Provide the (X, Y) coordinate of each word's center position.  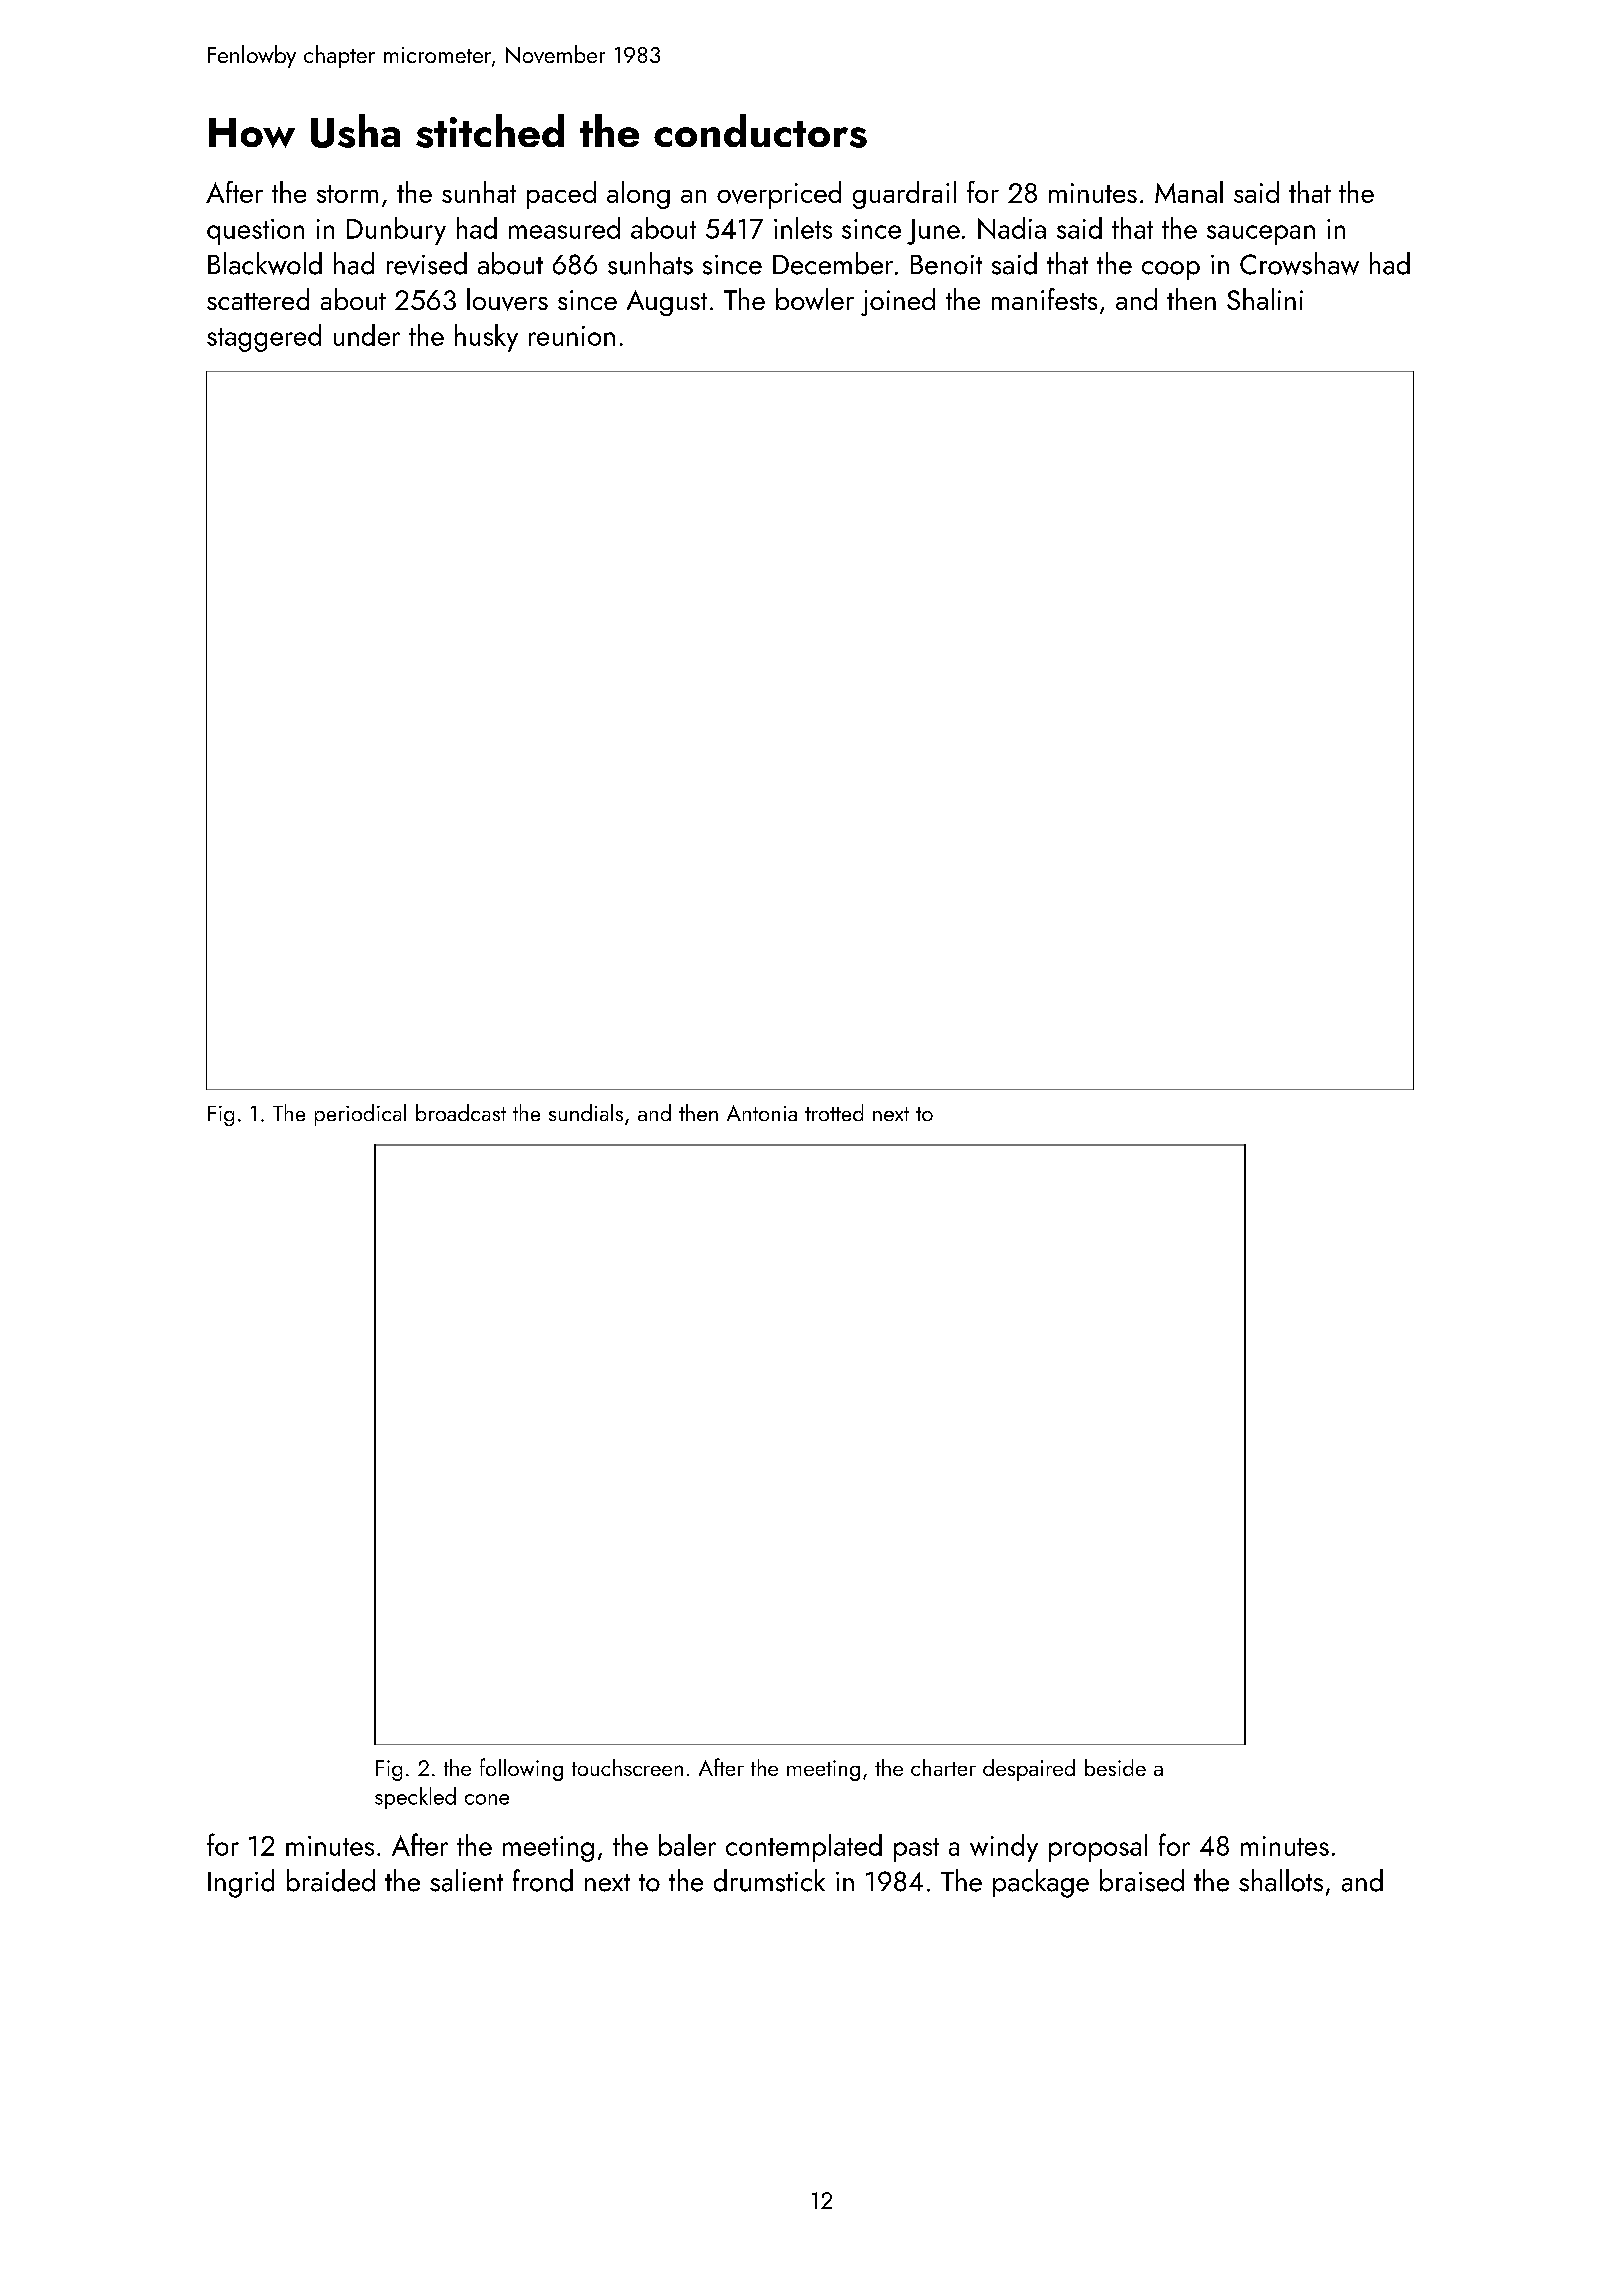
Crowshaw (1299, 263)
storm (347, 194)
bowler (815, 299)
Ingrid (241, 1883)
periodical (360, 1115)
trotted (834, 1112)
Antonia (762, 1113)
